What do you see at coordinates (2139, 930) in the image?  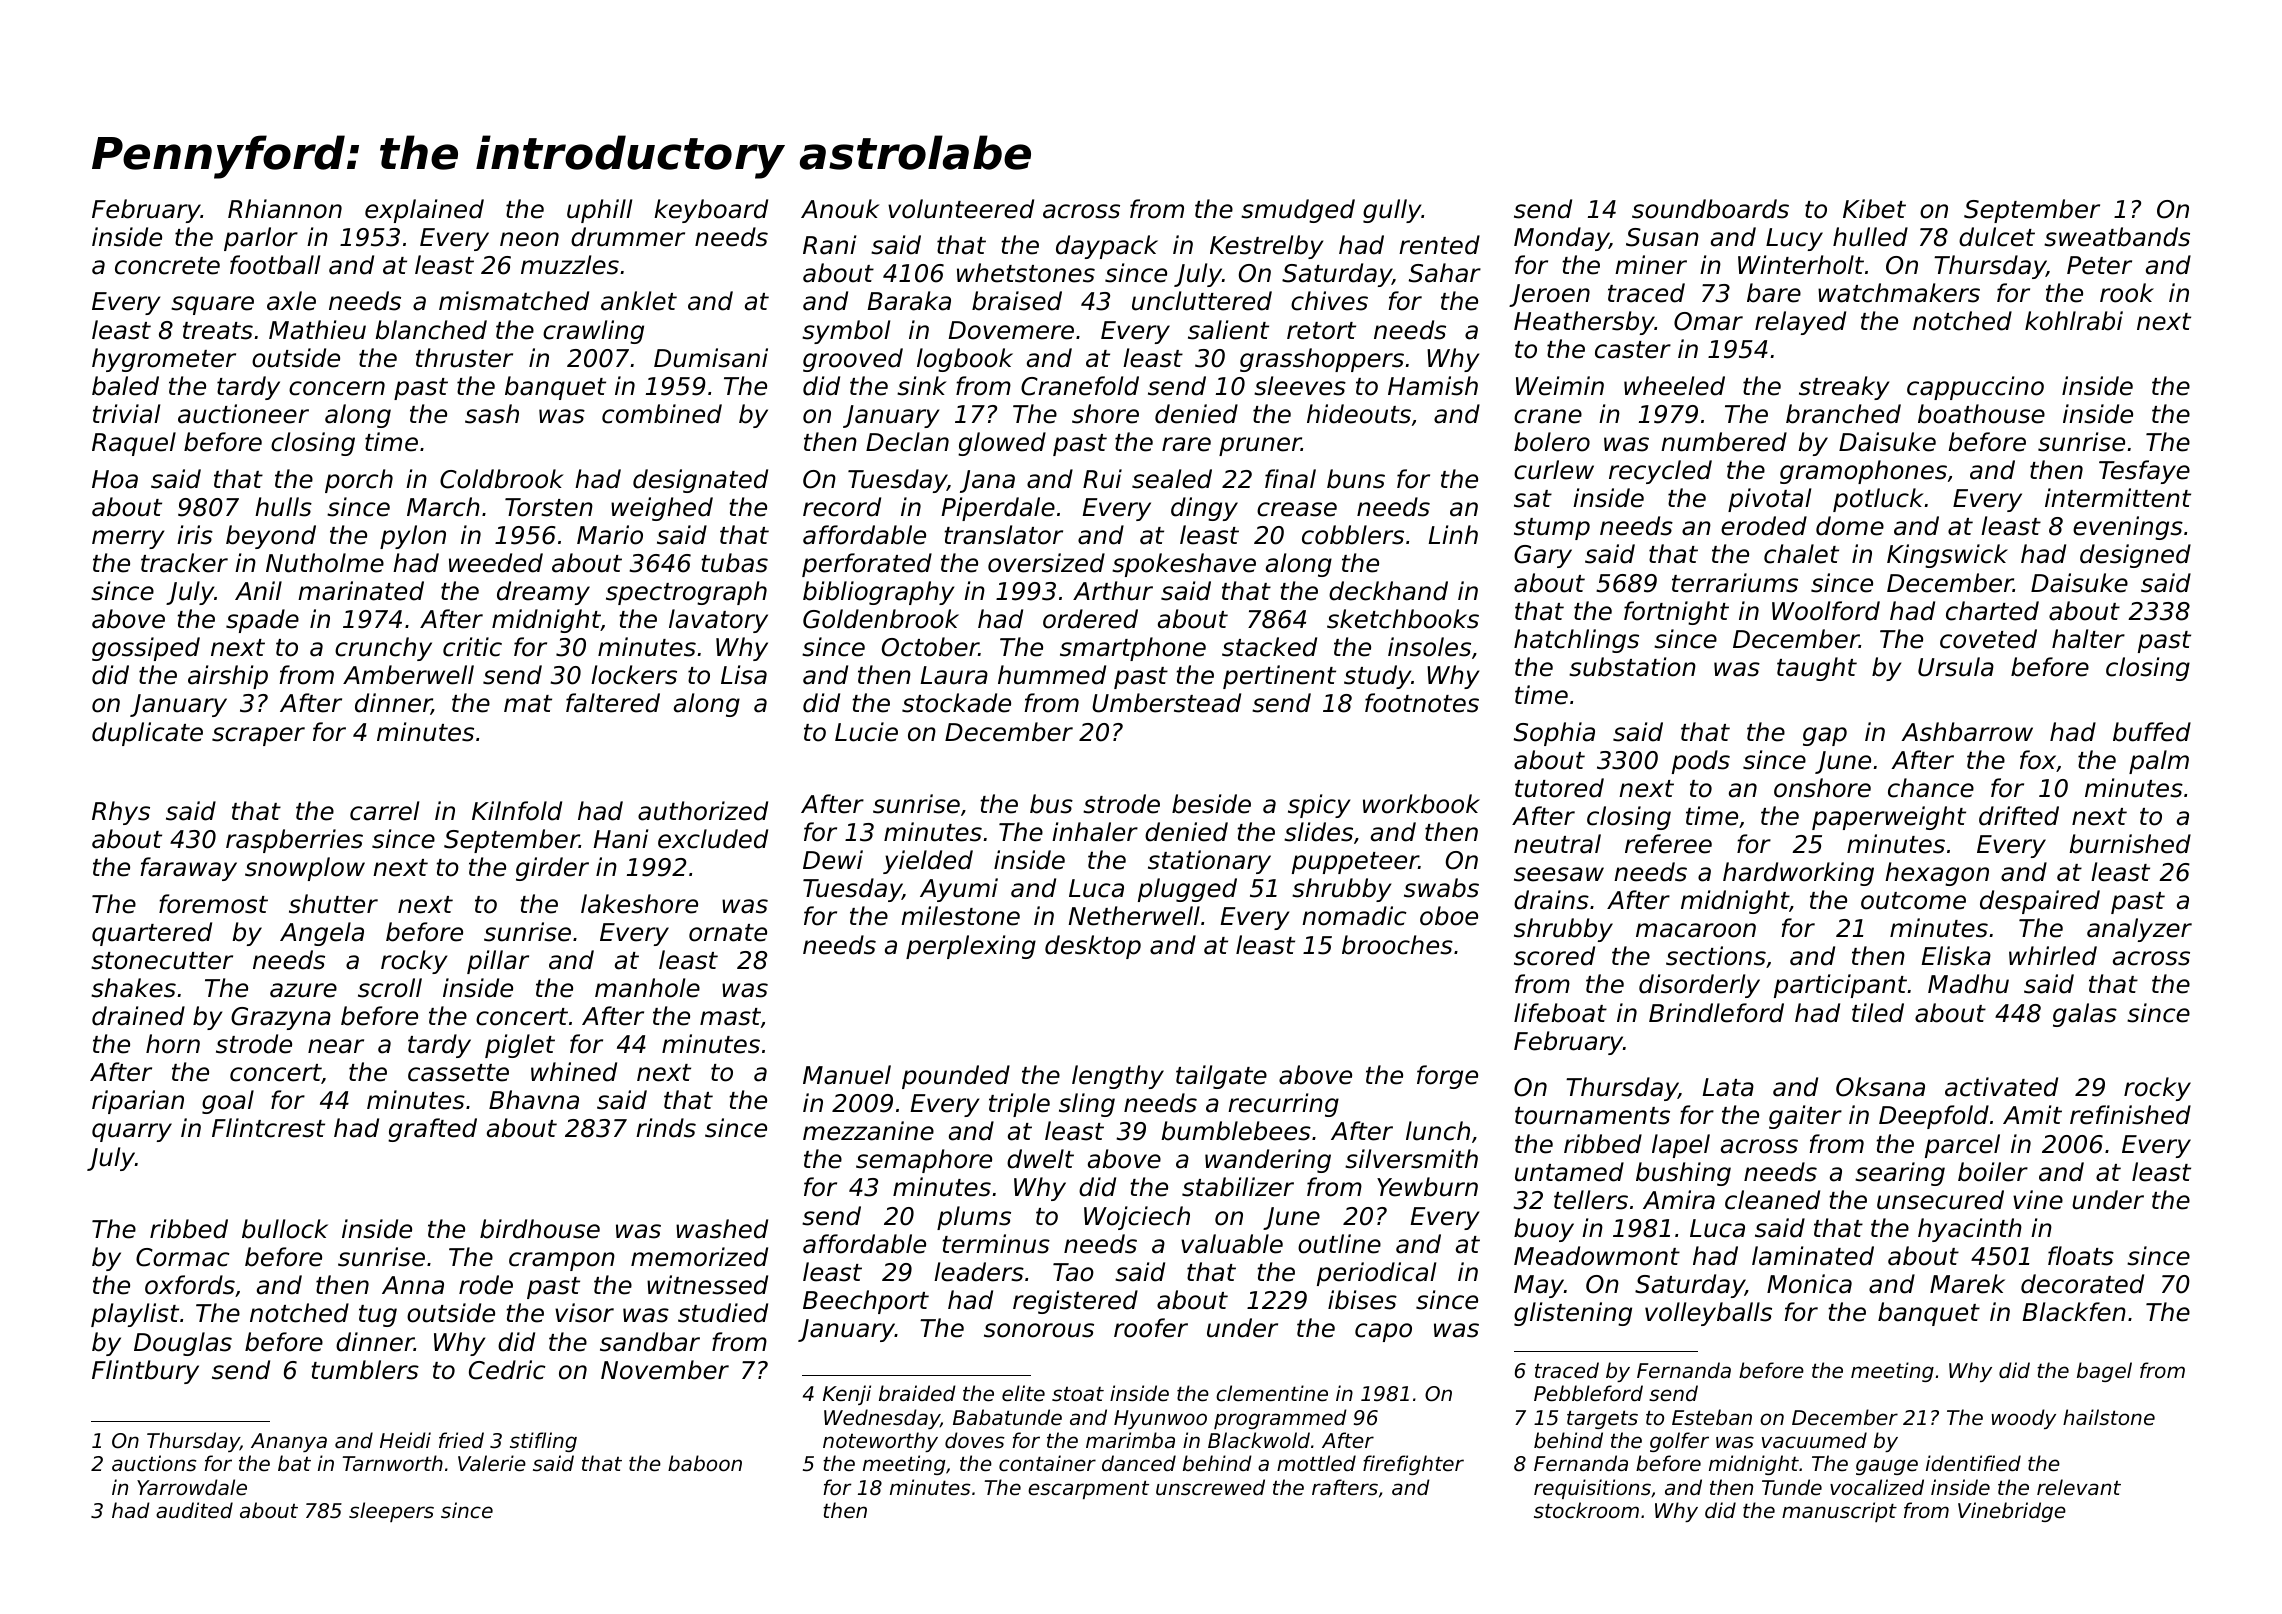 I see `analyzer` at bounding box center [2139, 930].
